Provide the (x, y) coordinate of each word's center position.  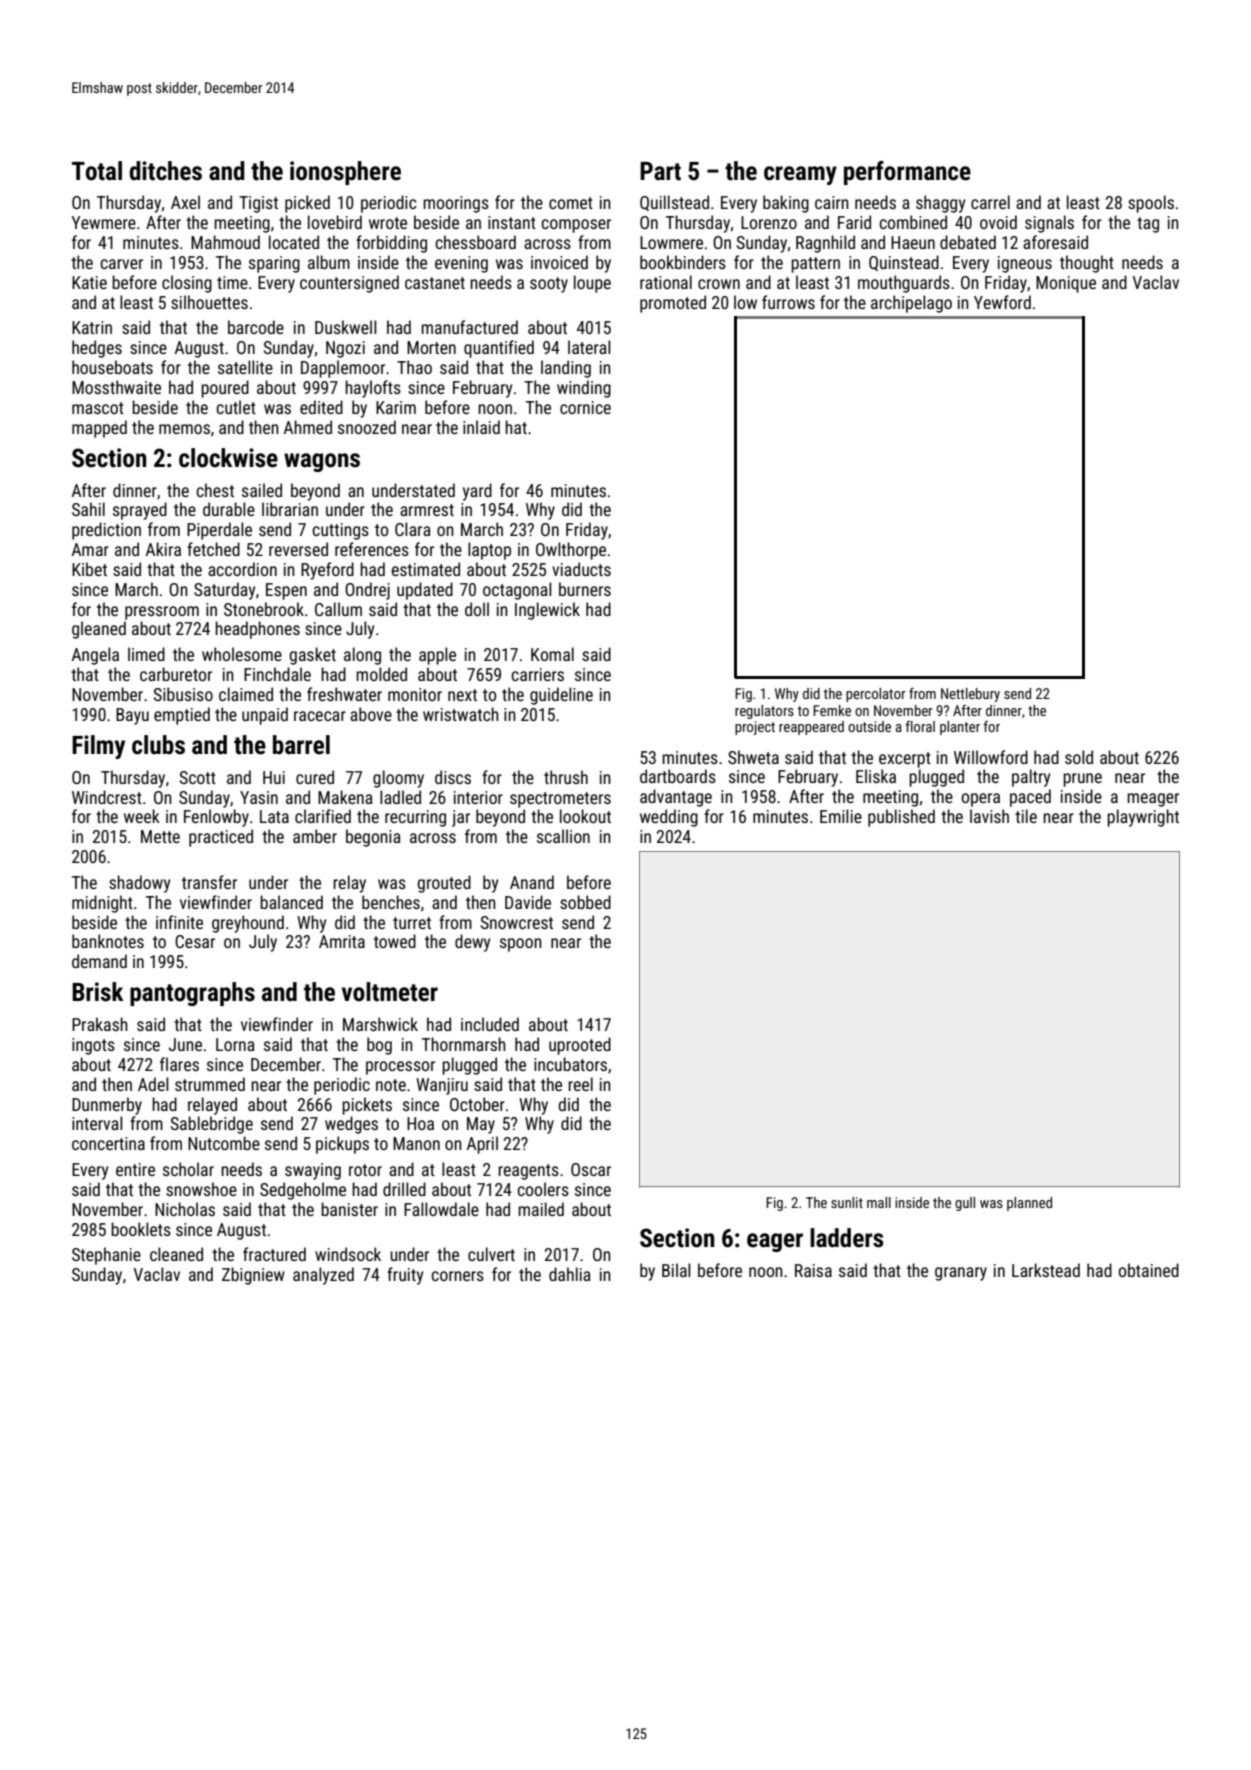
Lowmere (671, 242)
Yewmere (103, 222)
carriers (537, 674)
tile (1026, 816)
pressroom (162, 613)
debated (968, 242)
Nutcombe (224, 1143)
